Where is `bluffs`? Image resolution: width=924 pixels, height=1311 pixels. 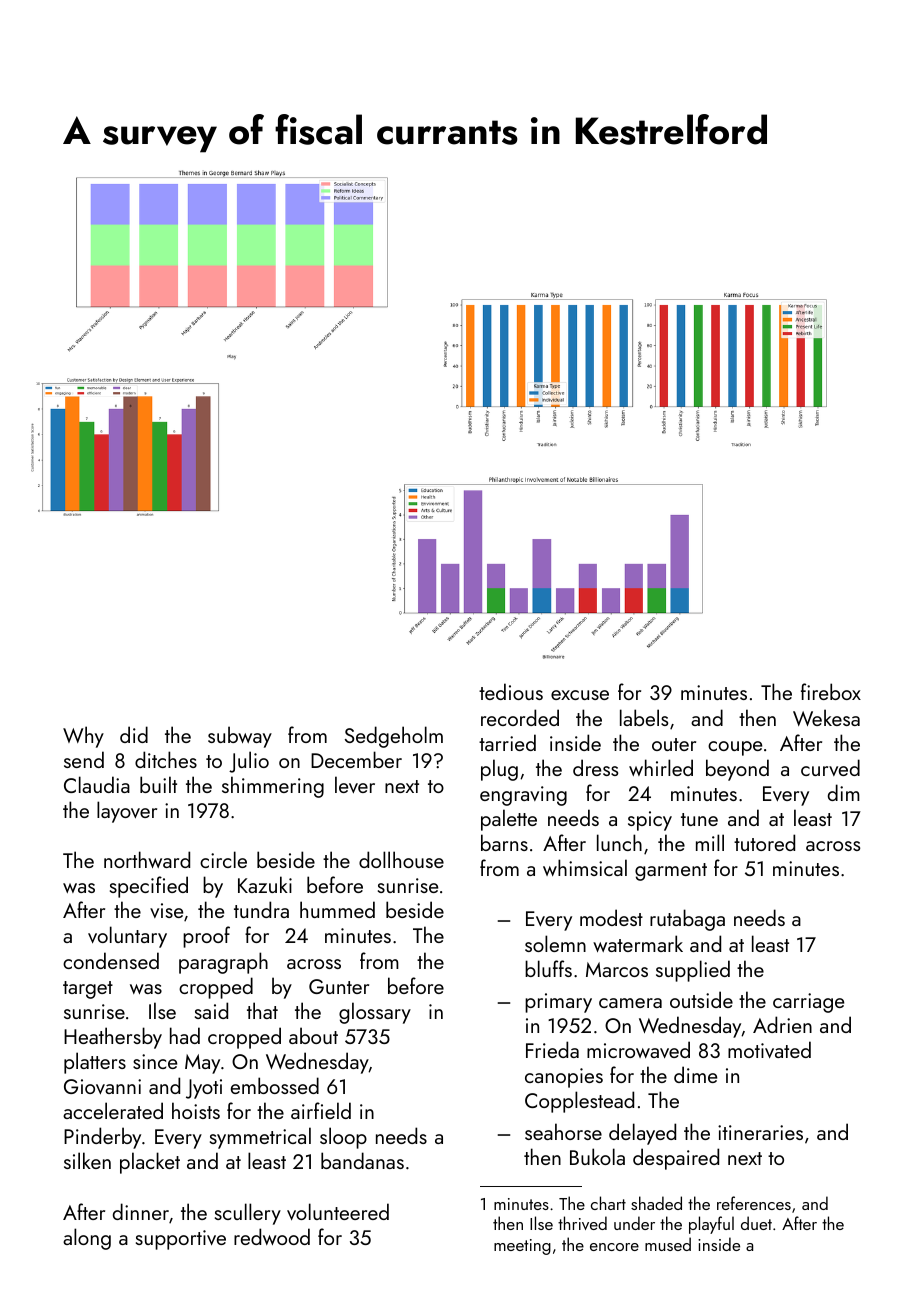
bluffs is located at coordinates (548, 968).
